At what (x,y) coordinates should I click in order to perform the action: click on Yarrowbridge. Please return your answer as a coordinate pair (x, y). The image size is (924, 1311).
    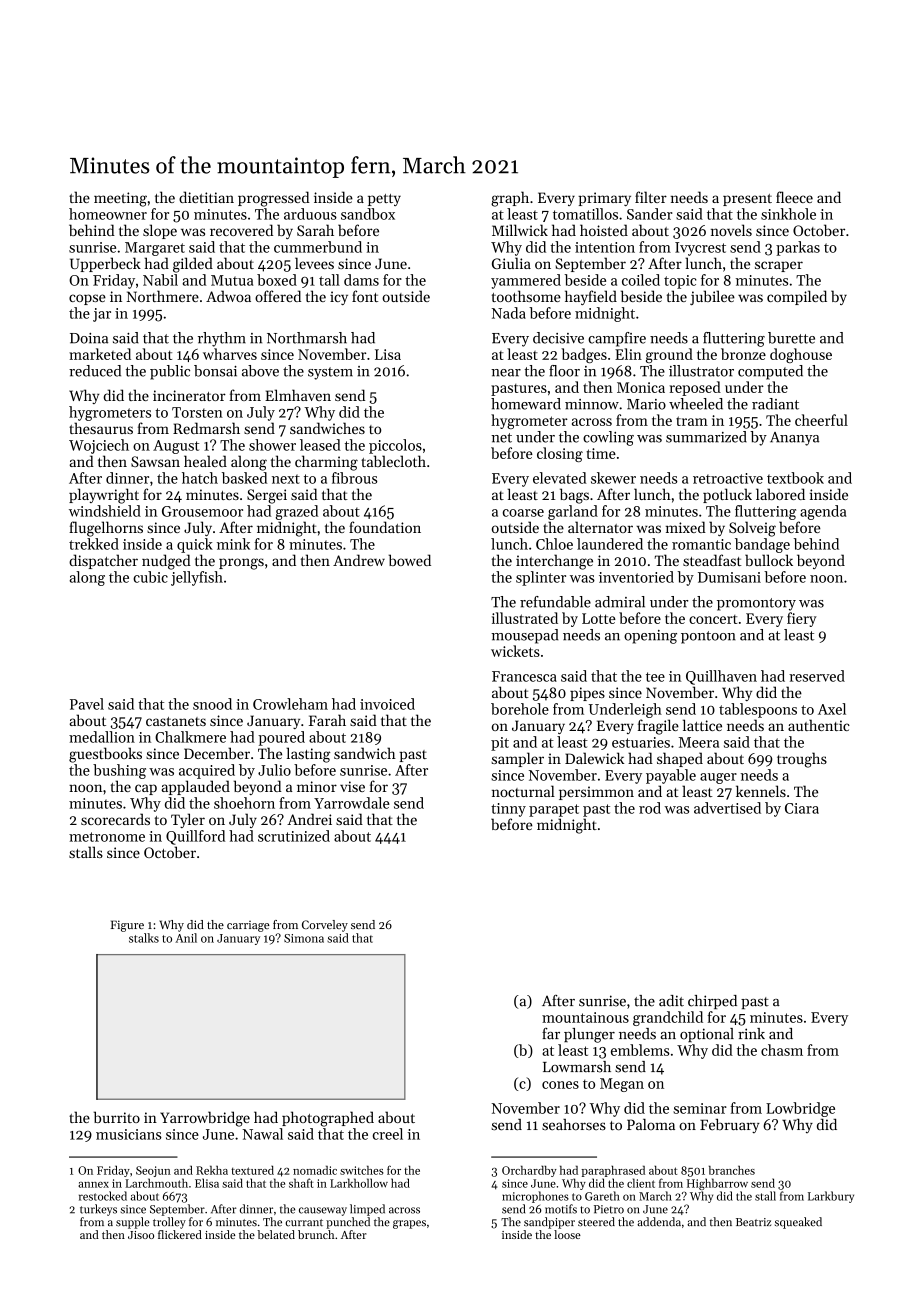
    Looking at the image, I should click on (205, 1119).
